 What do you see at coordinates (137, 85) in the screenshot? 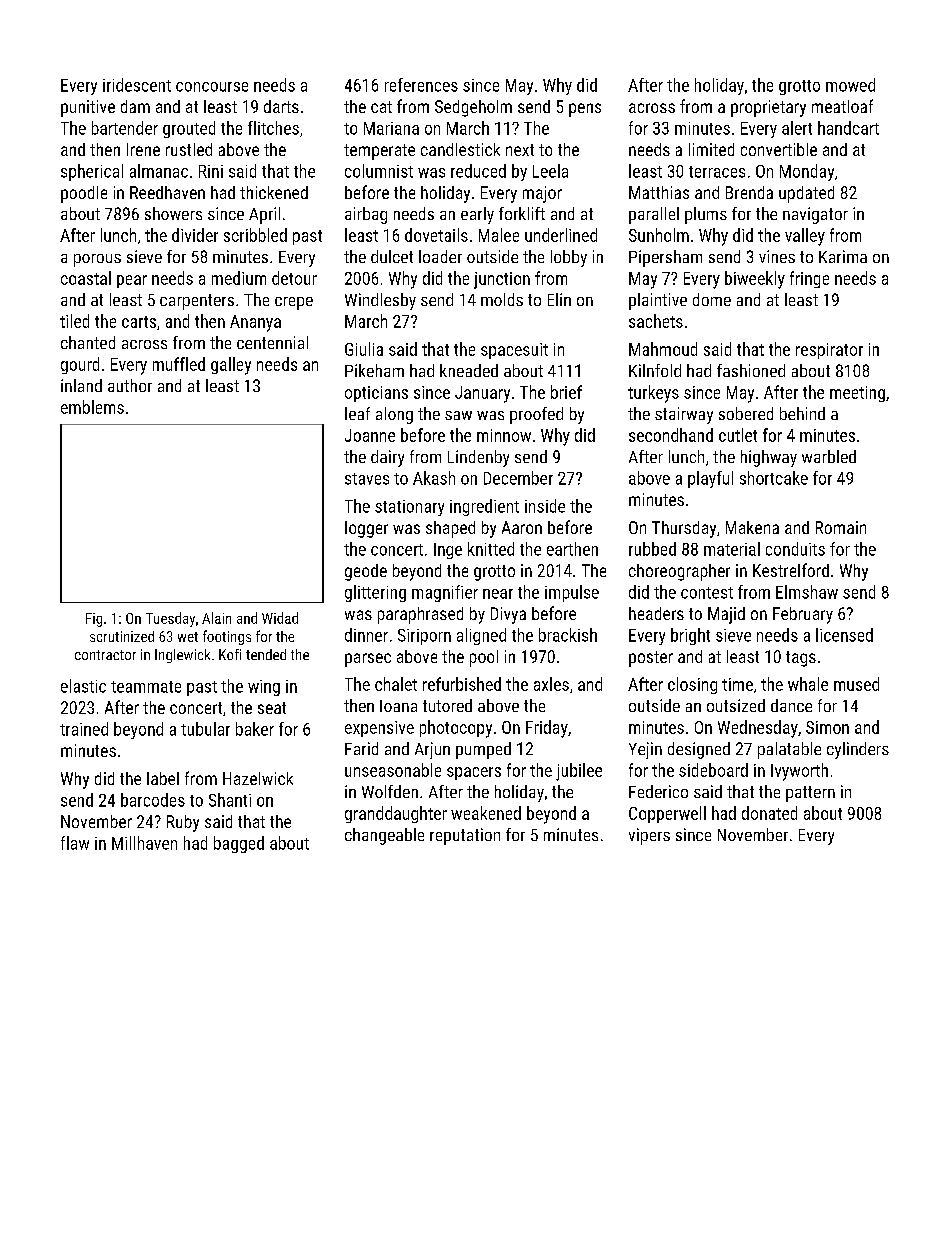
I see `iridescent` at bounding box center [137, 85].
